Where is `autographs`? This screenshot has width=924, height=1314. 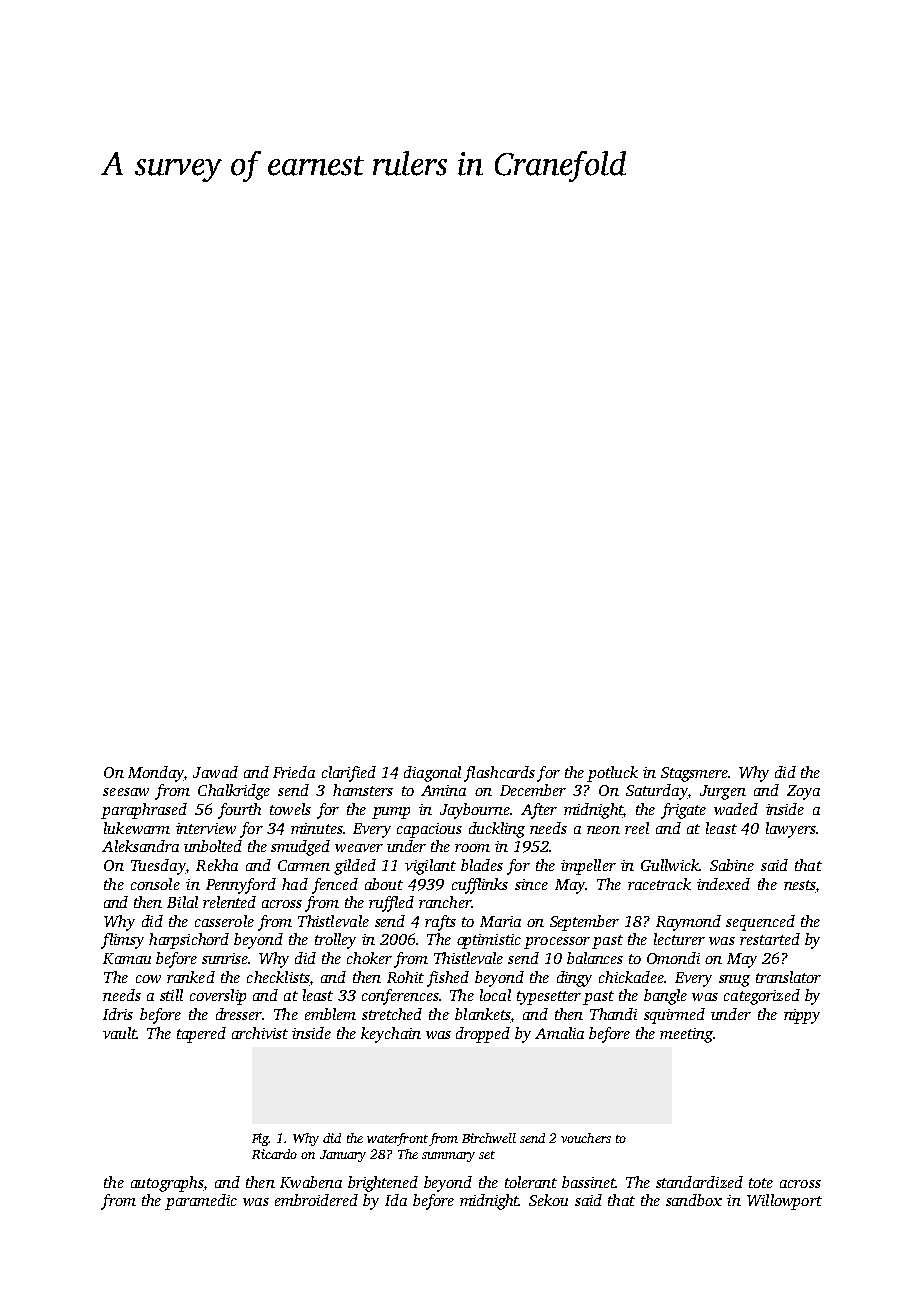 autographs is located at coordinates (167, 1184).
